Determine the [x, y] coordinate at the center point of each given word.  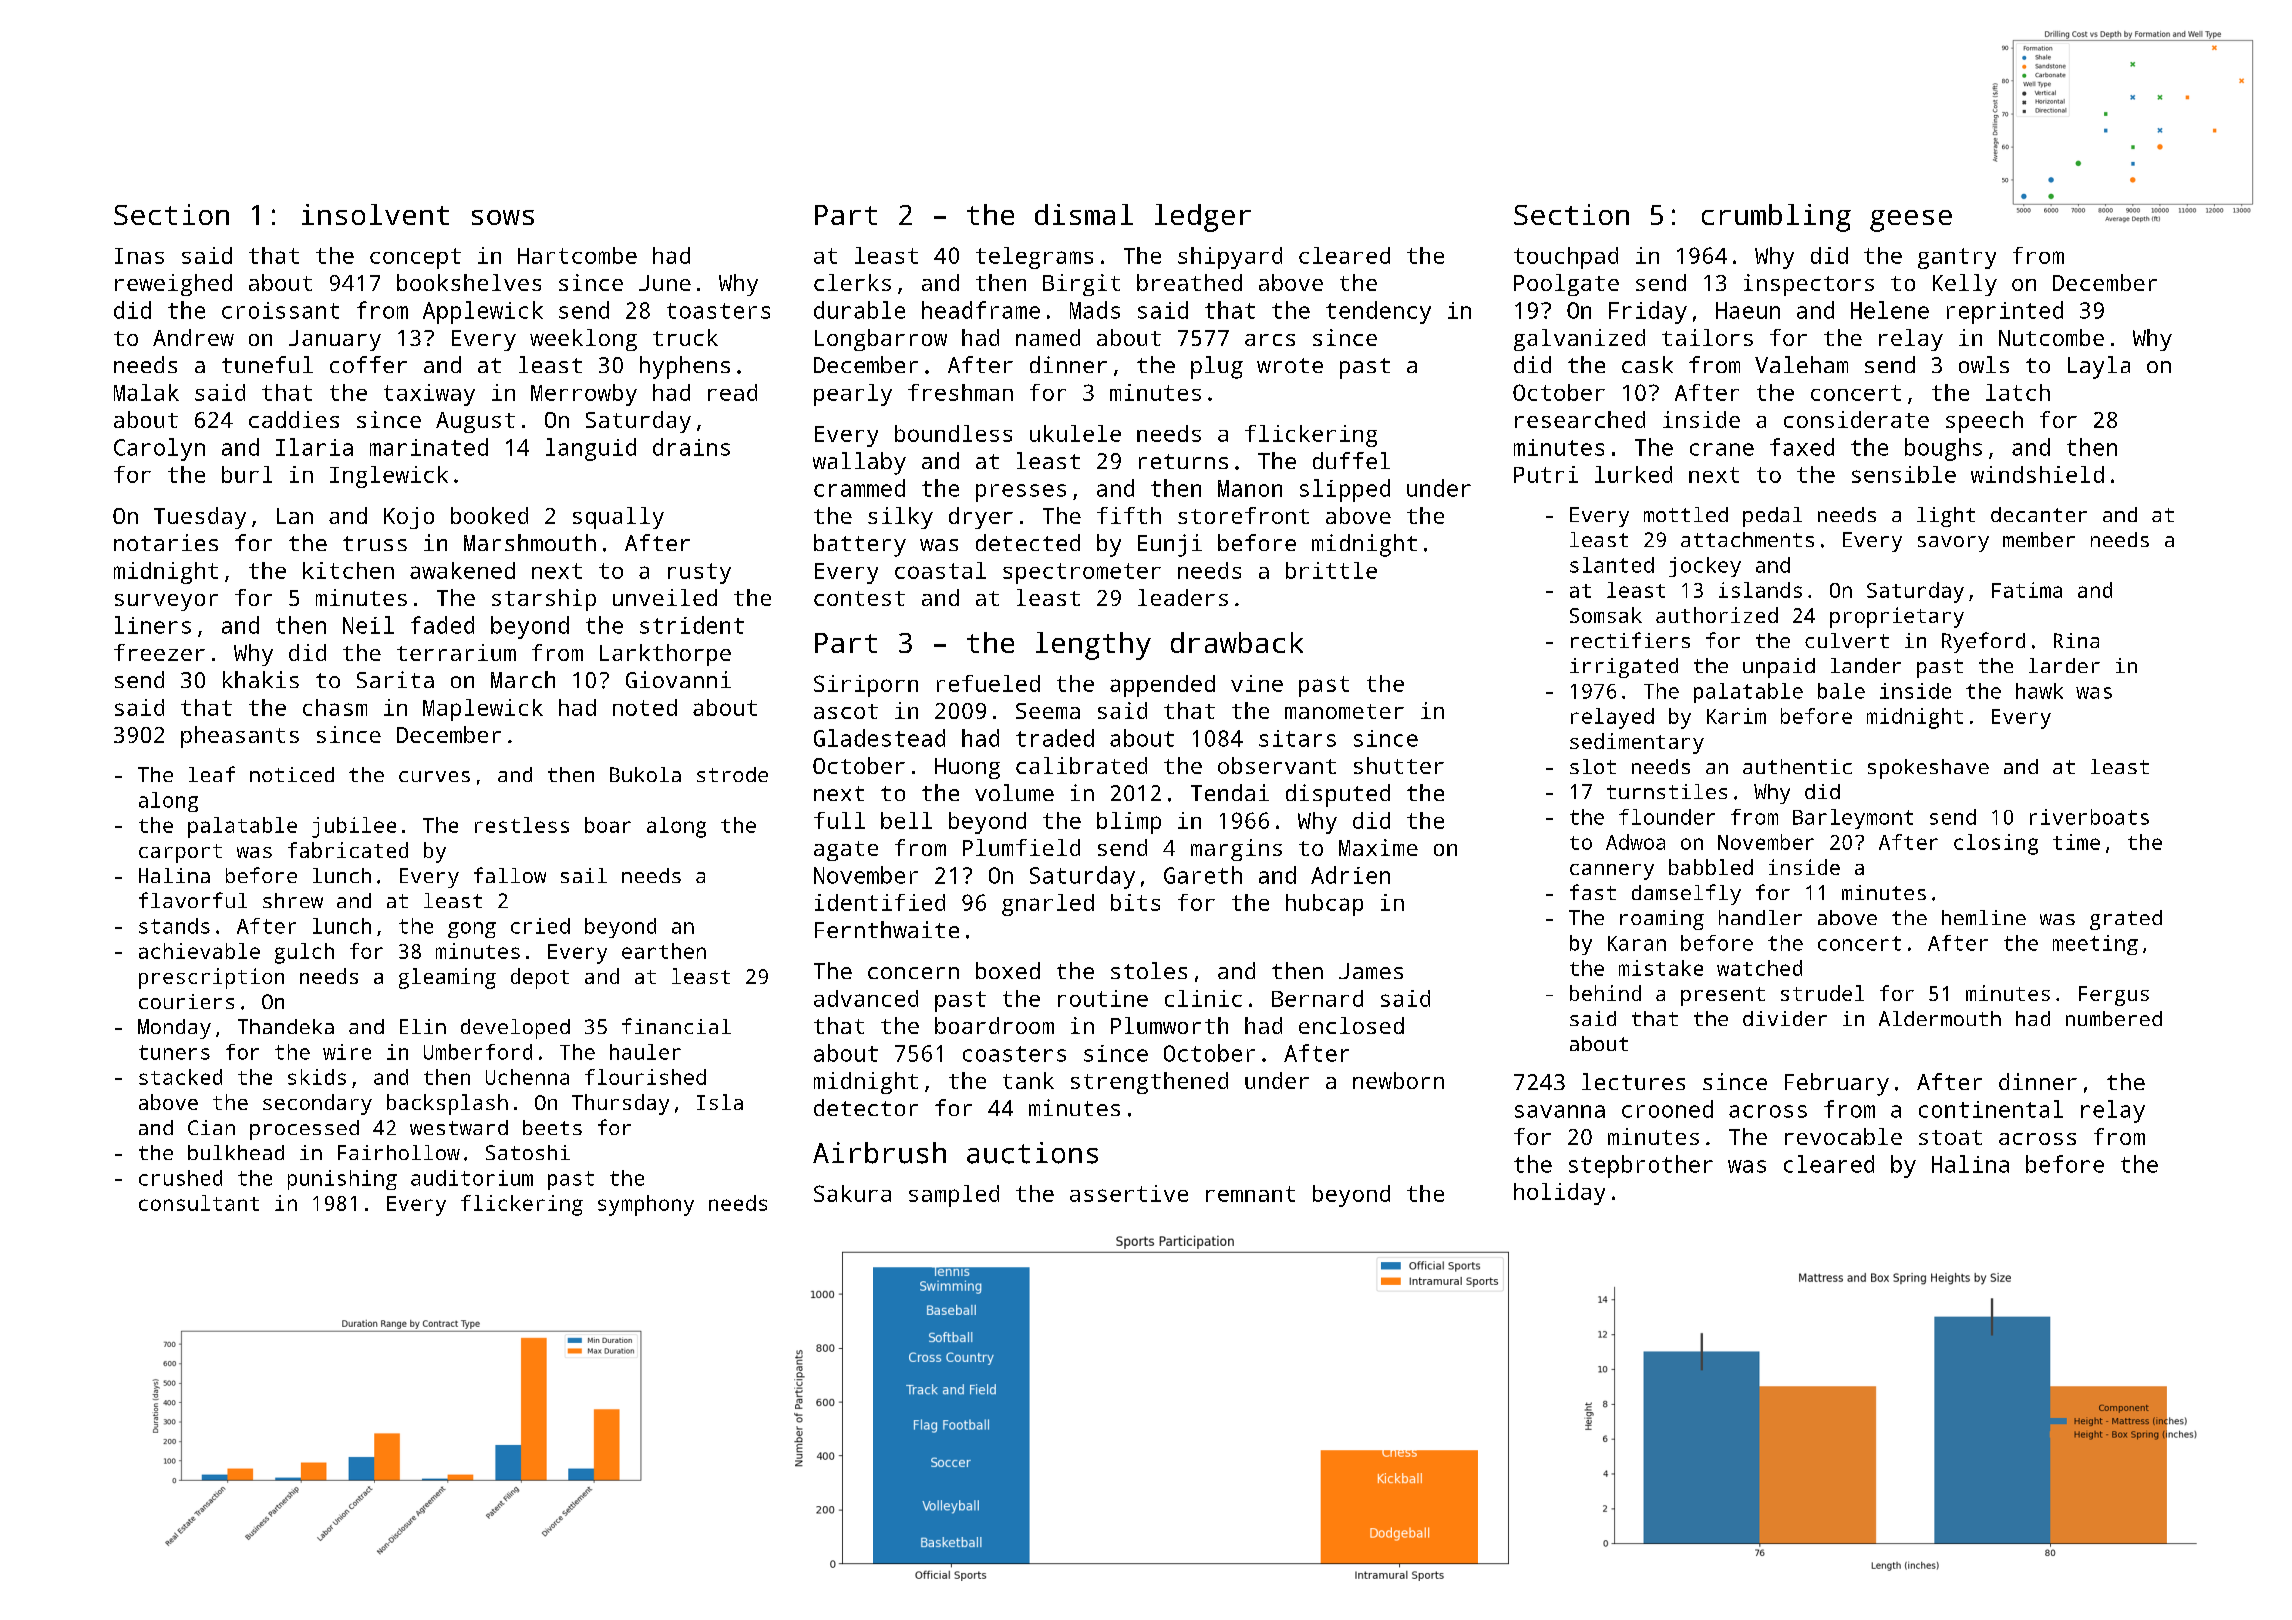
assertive [1129, 1193]
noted [645, 707]
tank [1028, 1080]
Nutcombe [2051, 337]
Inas [139, 256]
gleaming [447, 978]
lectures [1633, 1081]
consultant [199, 1203]
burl [247, 474]
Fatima [2027, 590]
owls [1984, 364]
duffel [1351, 460]
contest [859, 598]
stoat [1950, 1137]
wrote [1290, 365]
